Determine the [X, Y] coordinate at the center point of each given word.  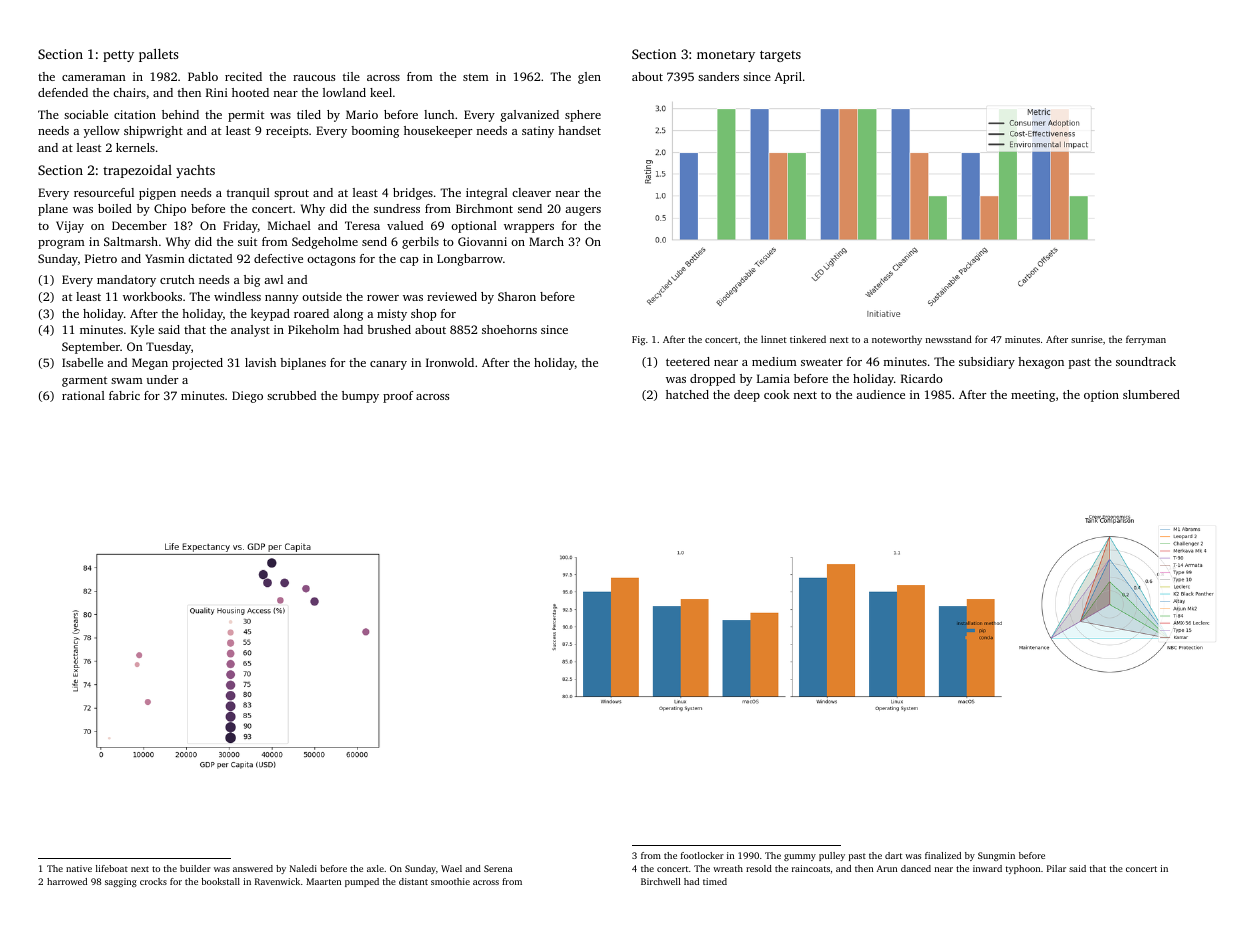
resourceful [104, 192]
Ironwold [450, 362]
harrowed [67, 881]
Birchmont [484, 208]
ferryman [1146, 340]
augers [583, 211]
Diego [247, 397]
